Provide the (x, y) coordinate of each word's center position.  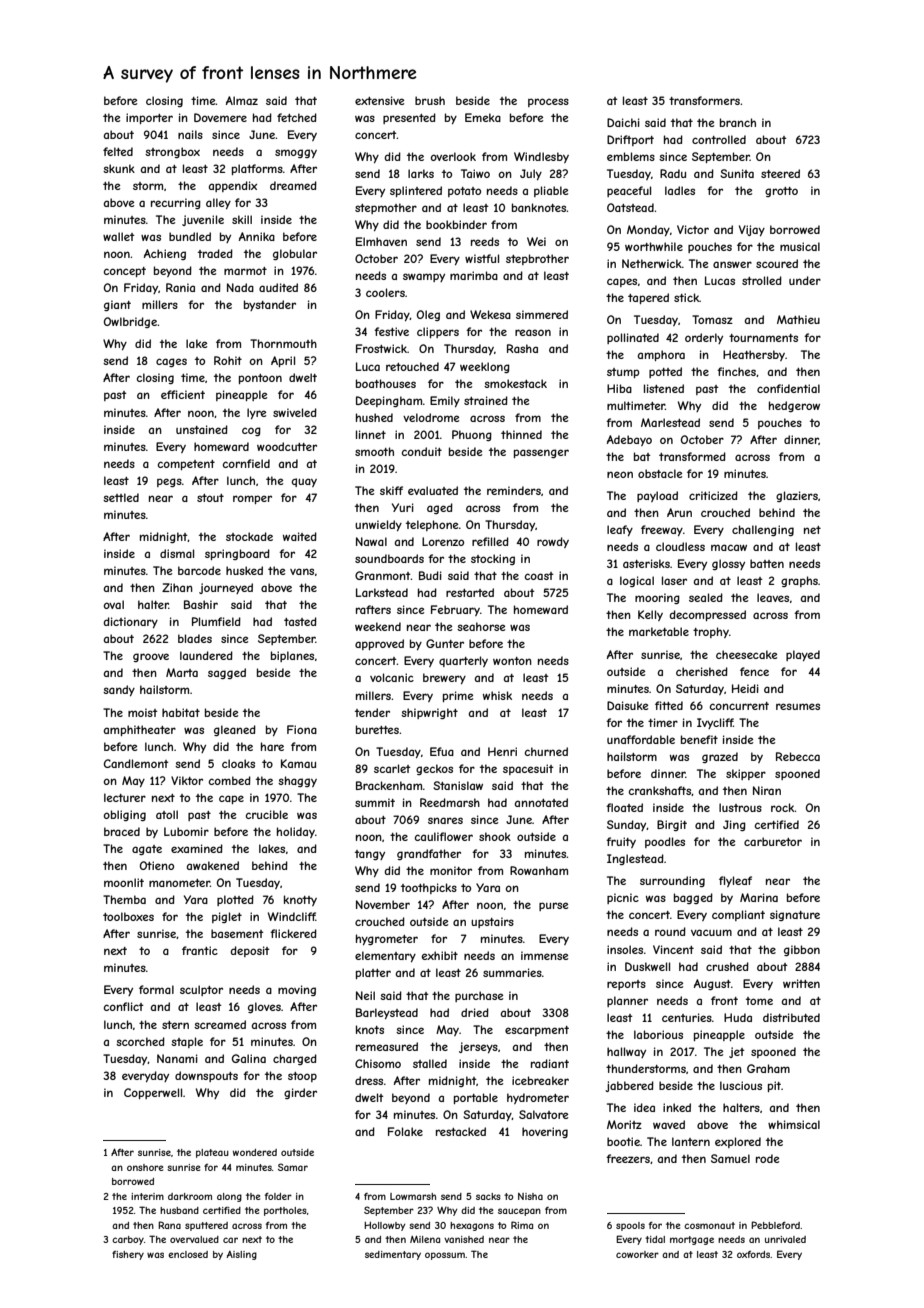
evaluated (433, 490)
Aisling (242, 1255)
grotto (781, 192)
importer (149, 118)
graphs (799, 581)
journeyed (226, 588)
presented (409, 118)
